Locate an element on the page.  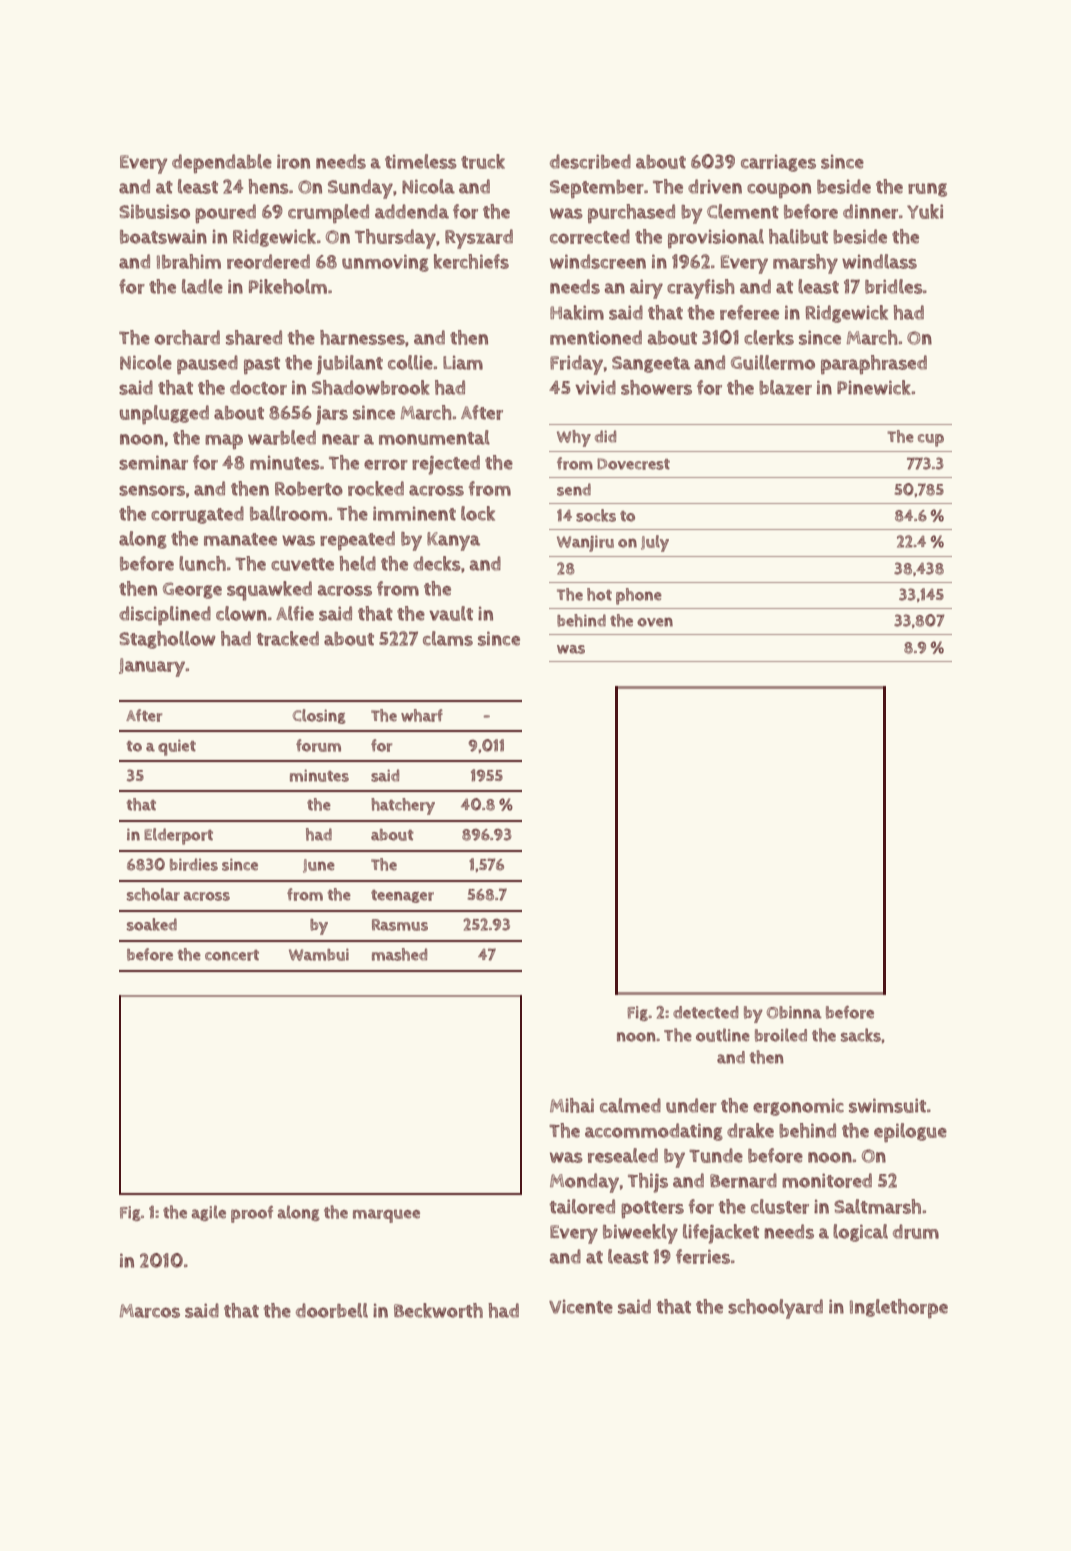
July is located at coordinates (655, 543).
